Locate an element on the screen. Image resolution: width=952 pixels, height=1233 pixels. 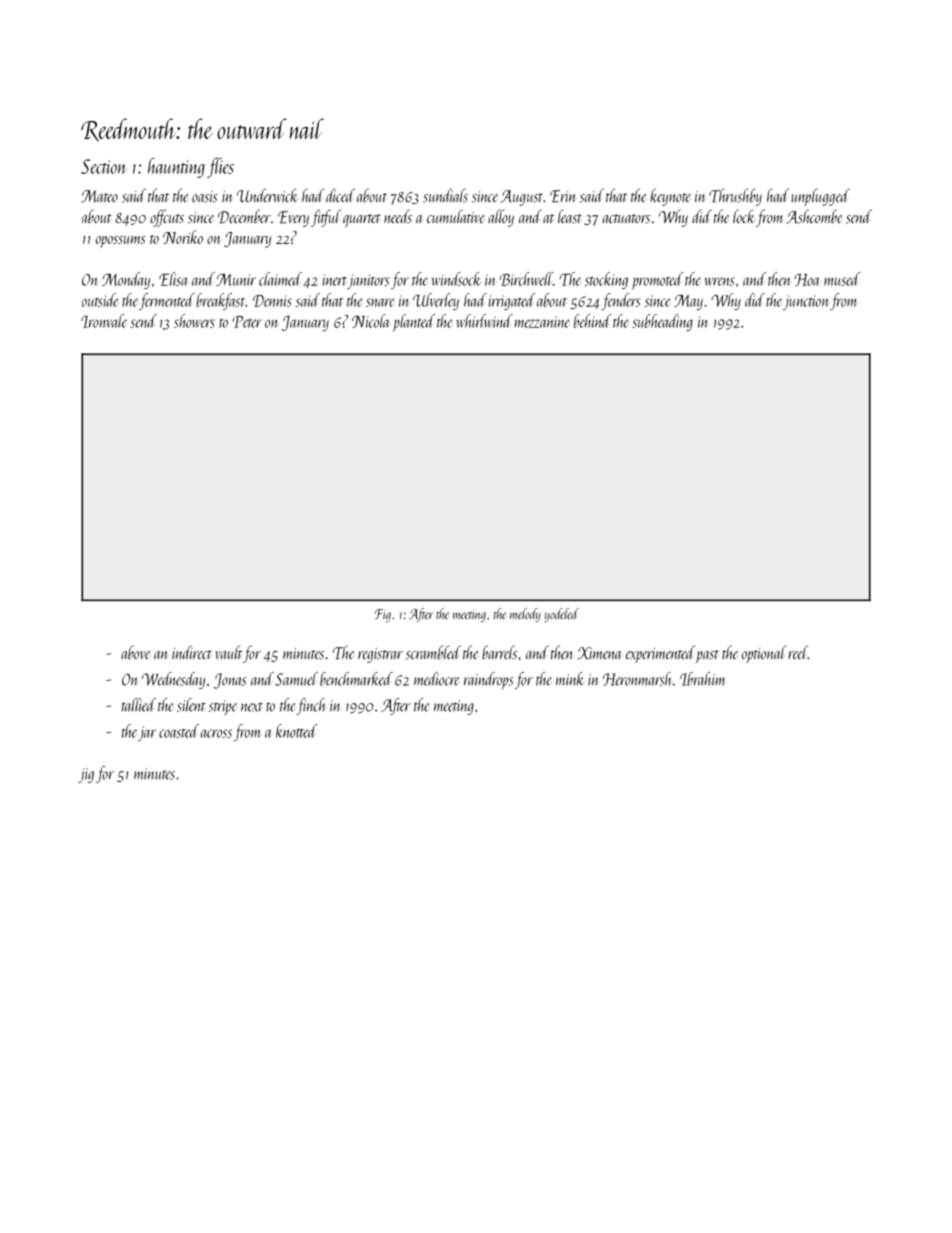
mused is located at coordinates (842, 279).
